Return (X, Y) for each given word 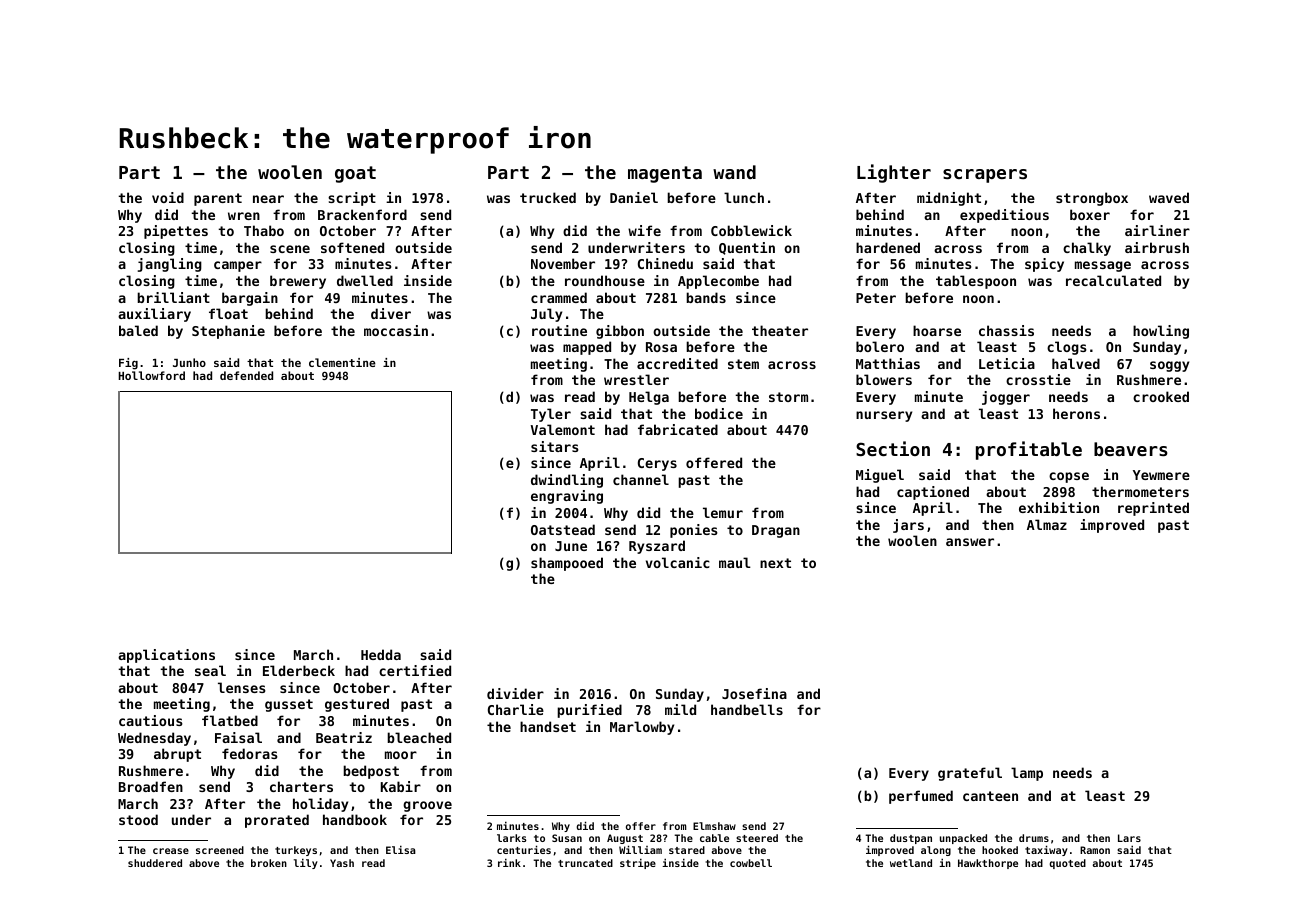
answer (970, 542)
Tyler (551, 415)
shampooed (567, 564)
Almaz (1047, 524)
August (625, 840)
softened (352, 247)
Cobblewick (751, 230)
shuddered (155, 863)
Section (893, 448)
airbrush (1157, 247)
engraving (567, 497)
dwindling (567, 481)
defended (246, 375)
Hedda (381, 654)
